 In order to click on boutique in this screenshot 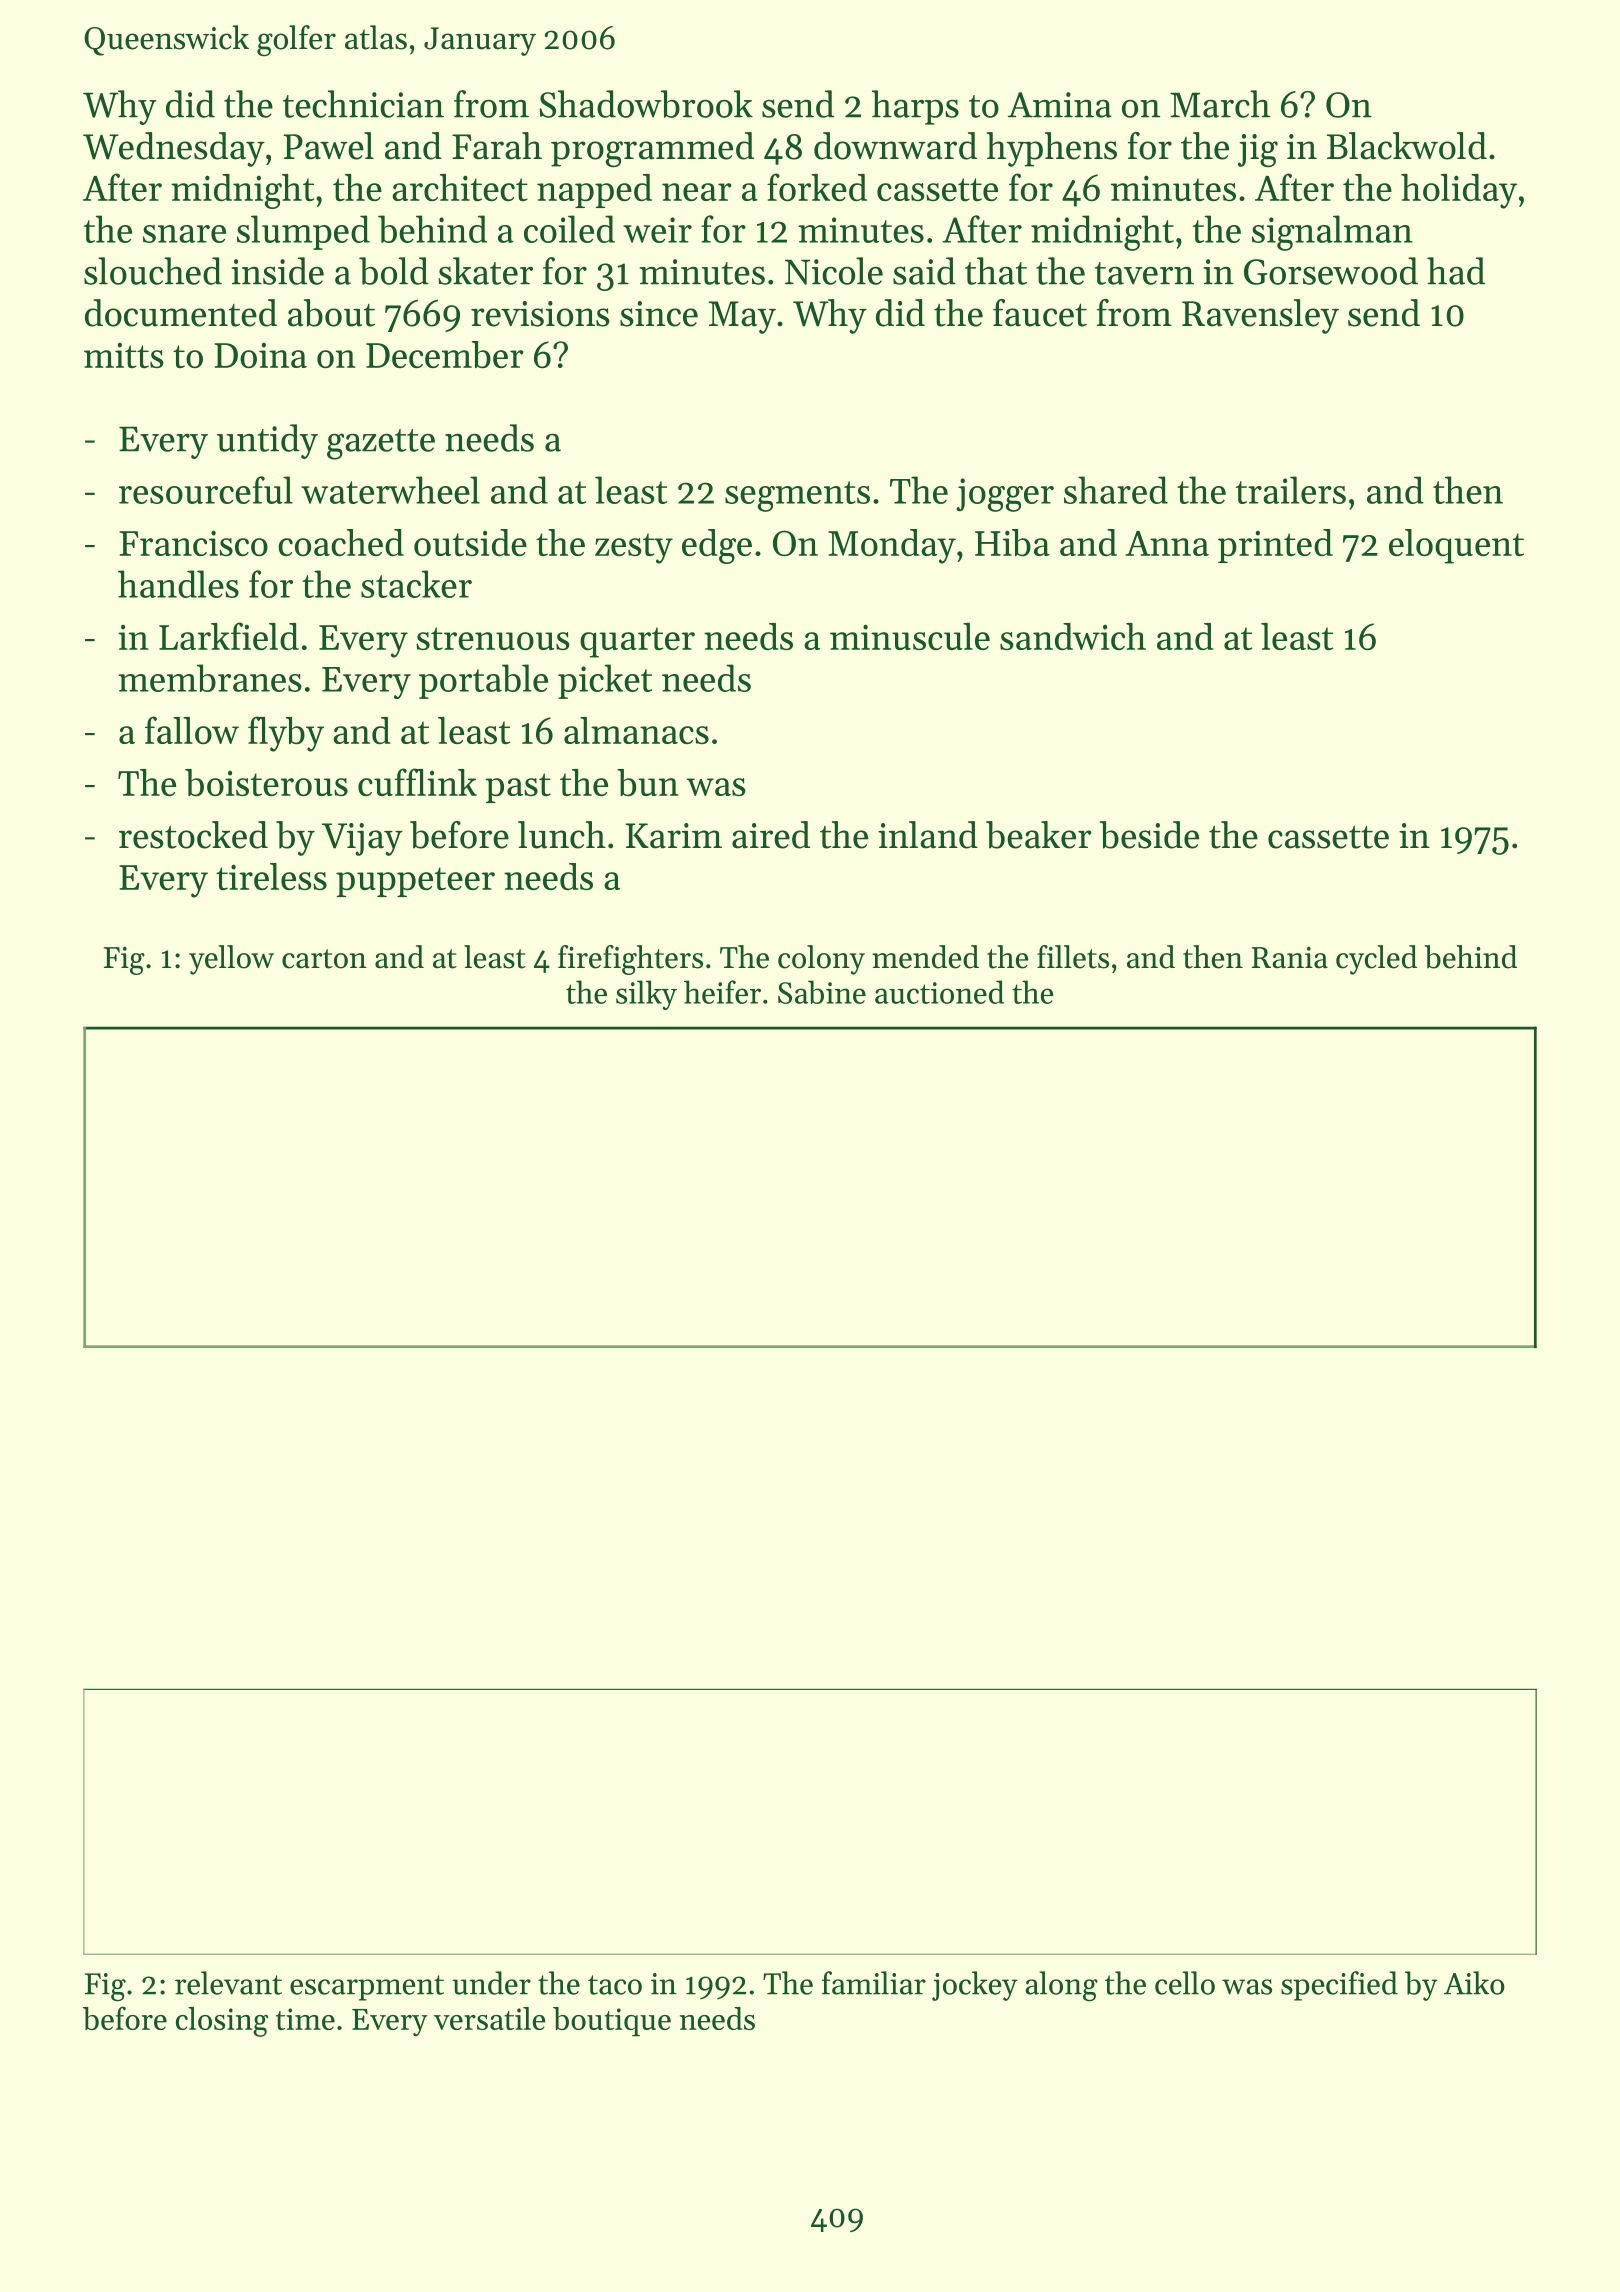, I will do `click(612, 2022)`.
